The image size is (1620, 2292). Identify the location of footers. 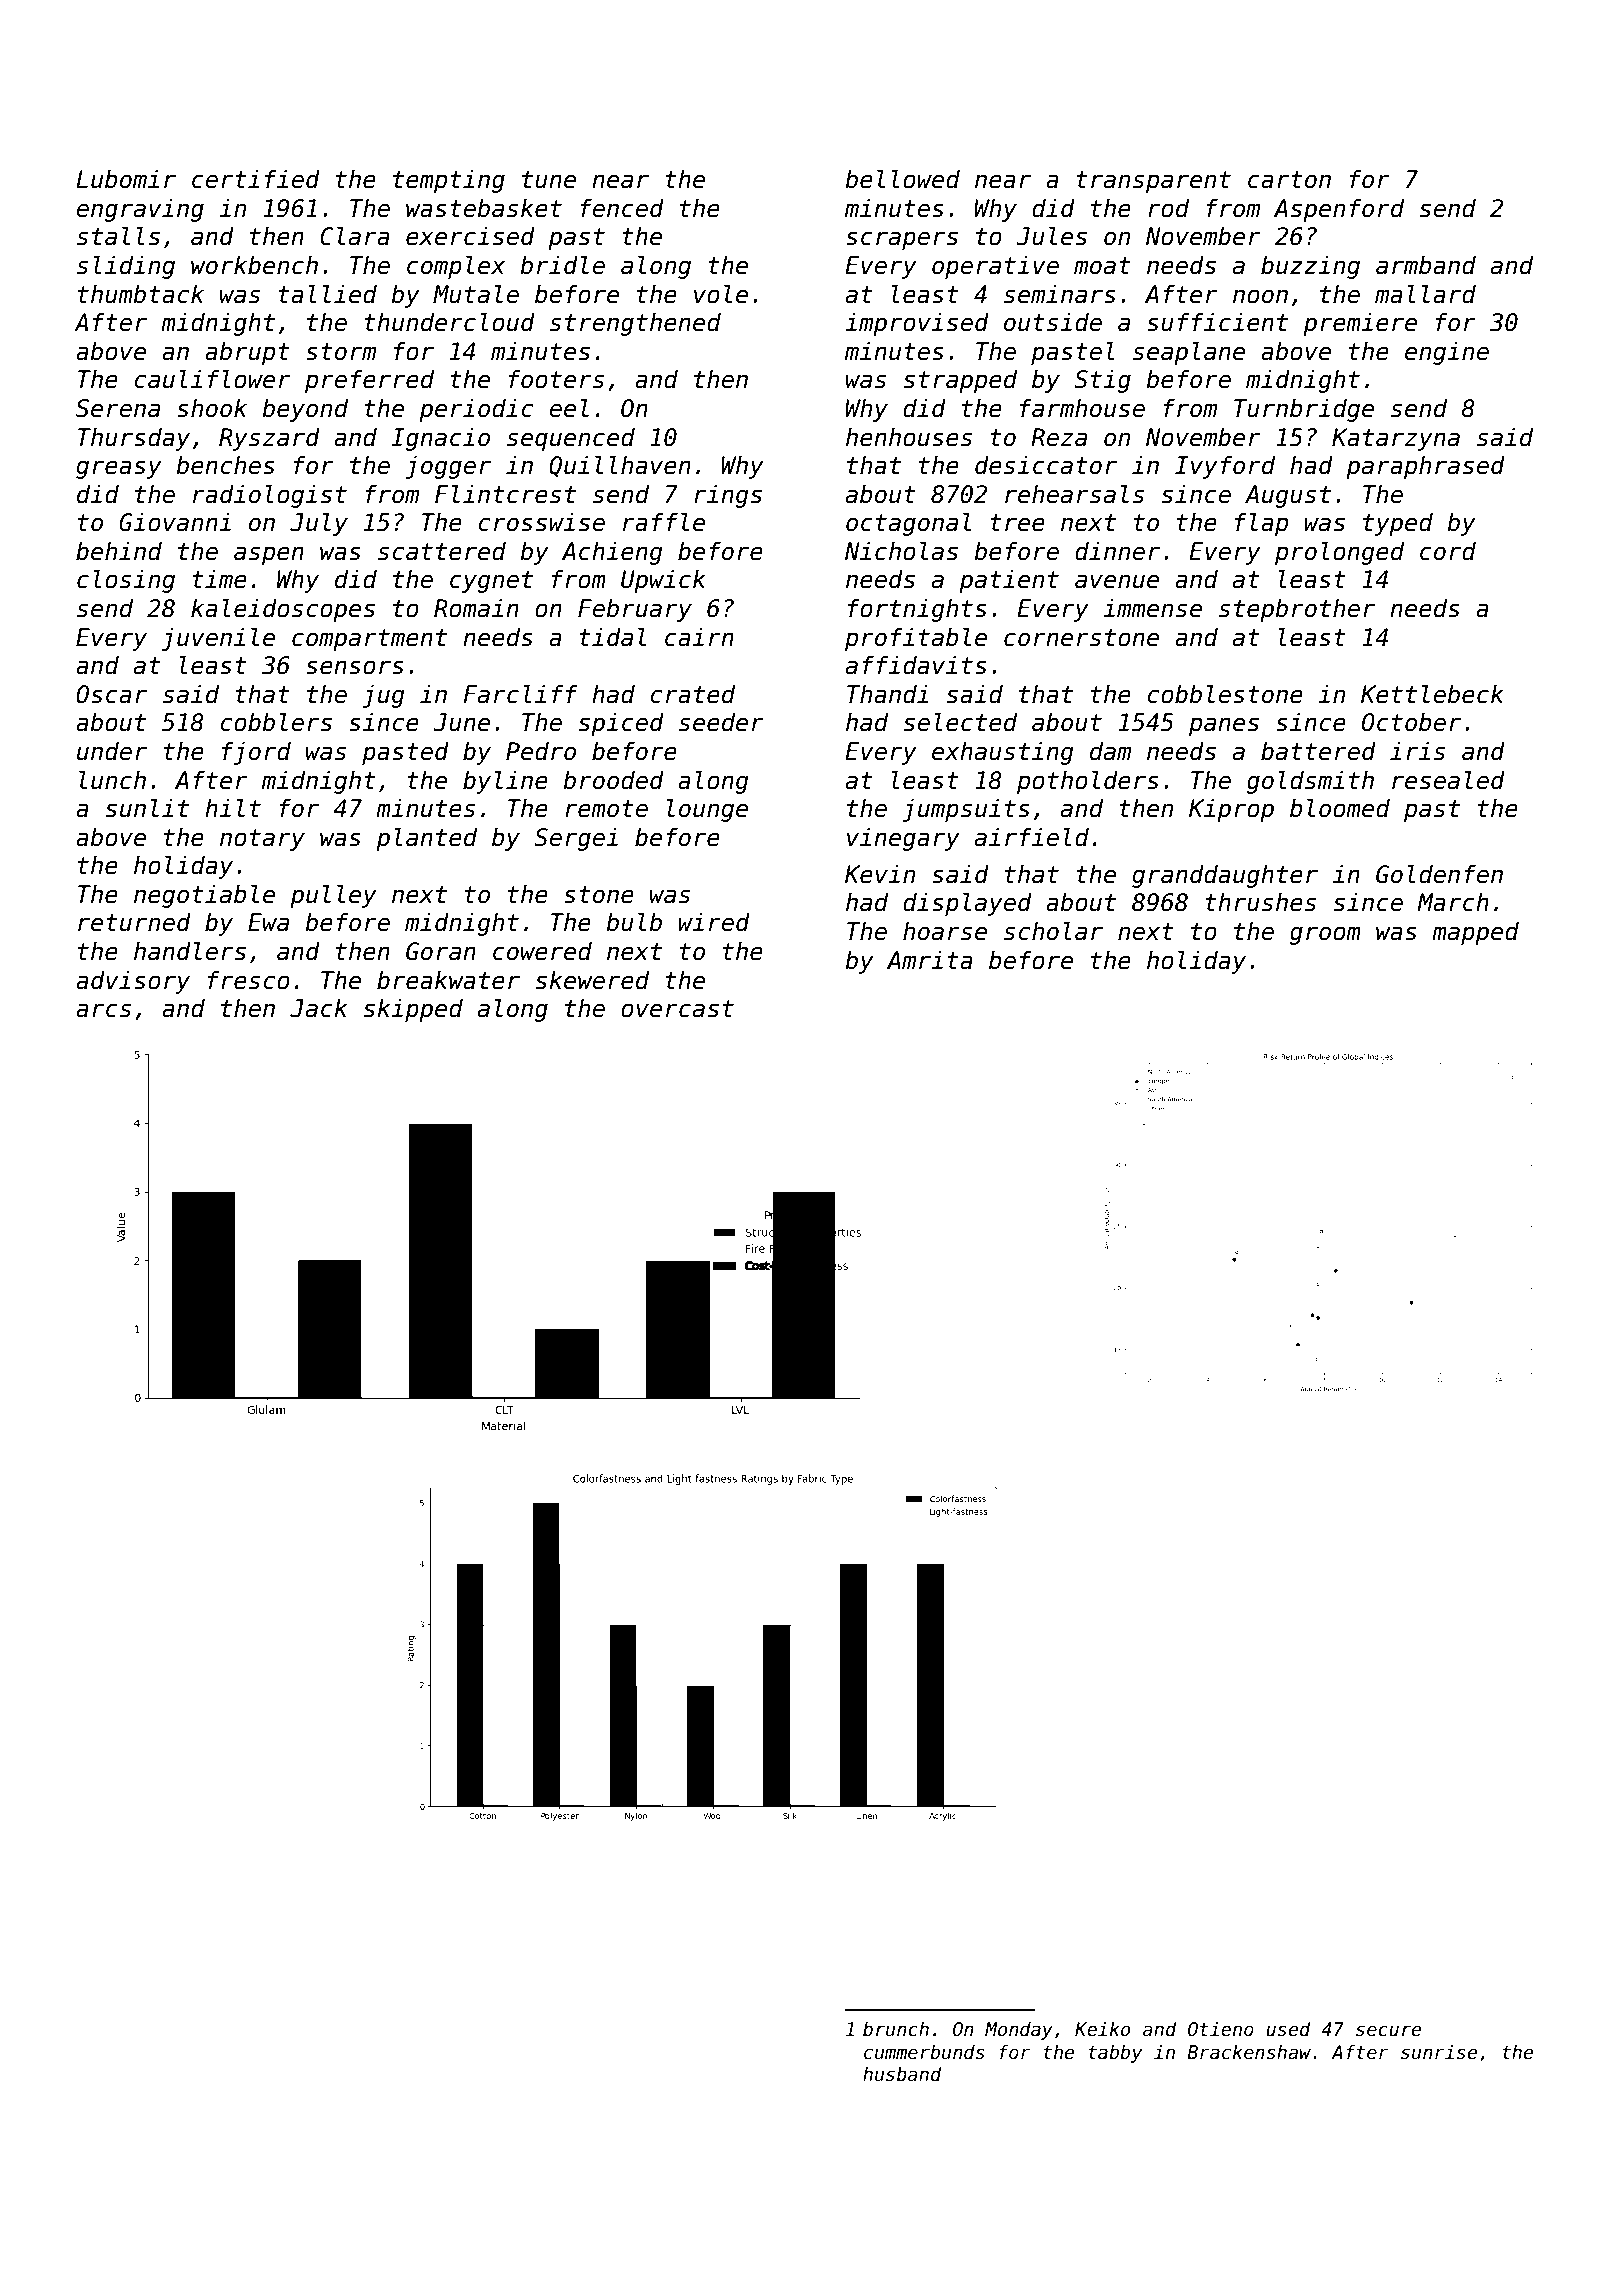
(556, 379).
